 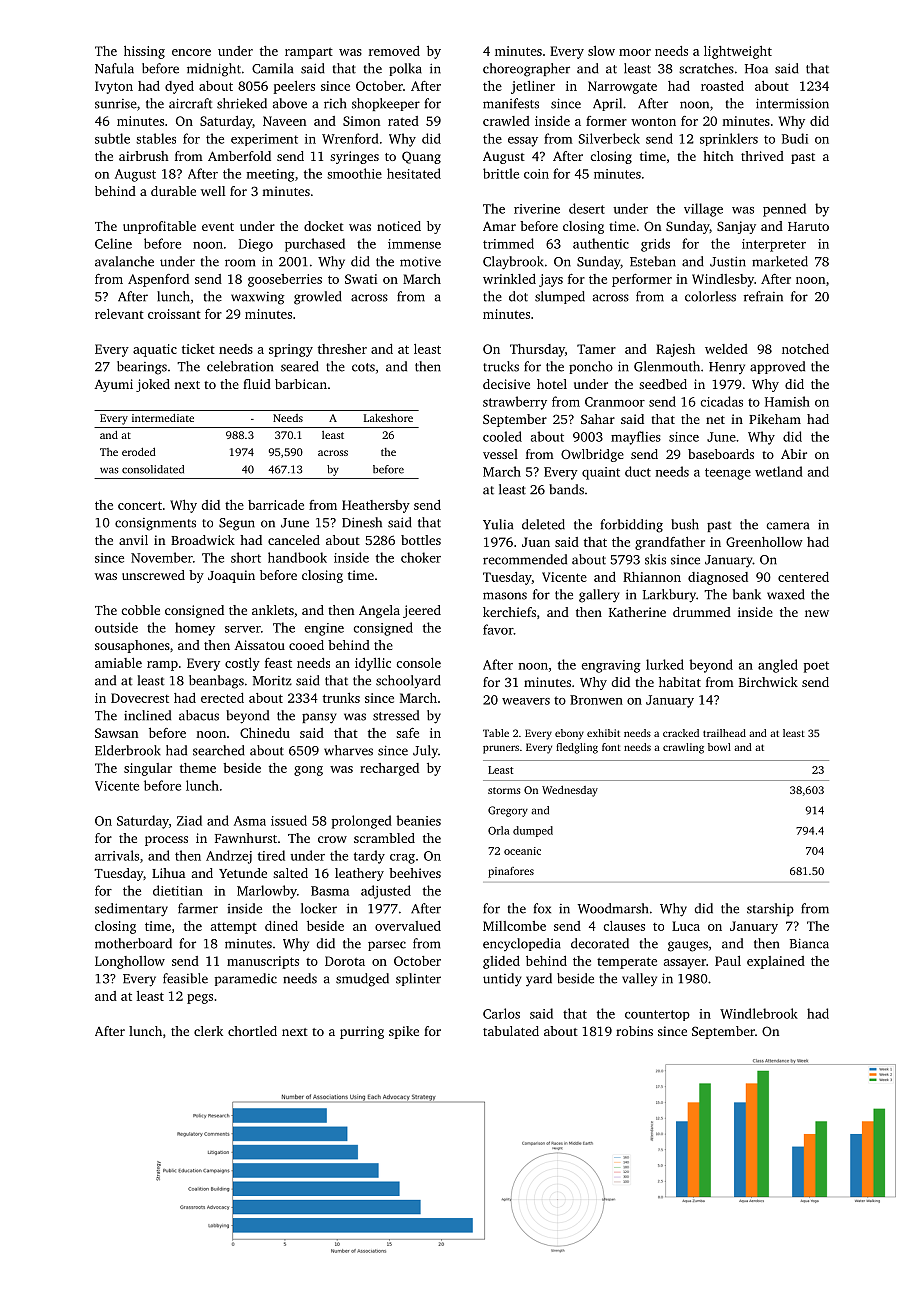 What do you see at coordinates (703, 210) in the page?
I see `village` at bounding box center [703, 210].
